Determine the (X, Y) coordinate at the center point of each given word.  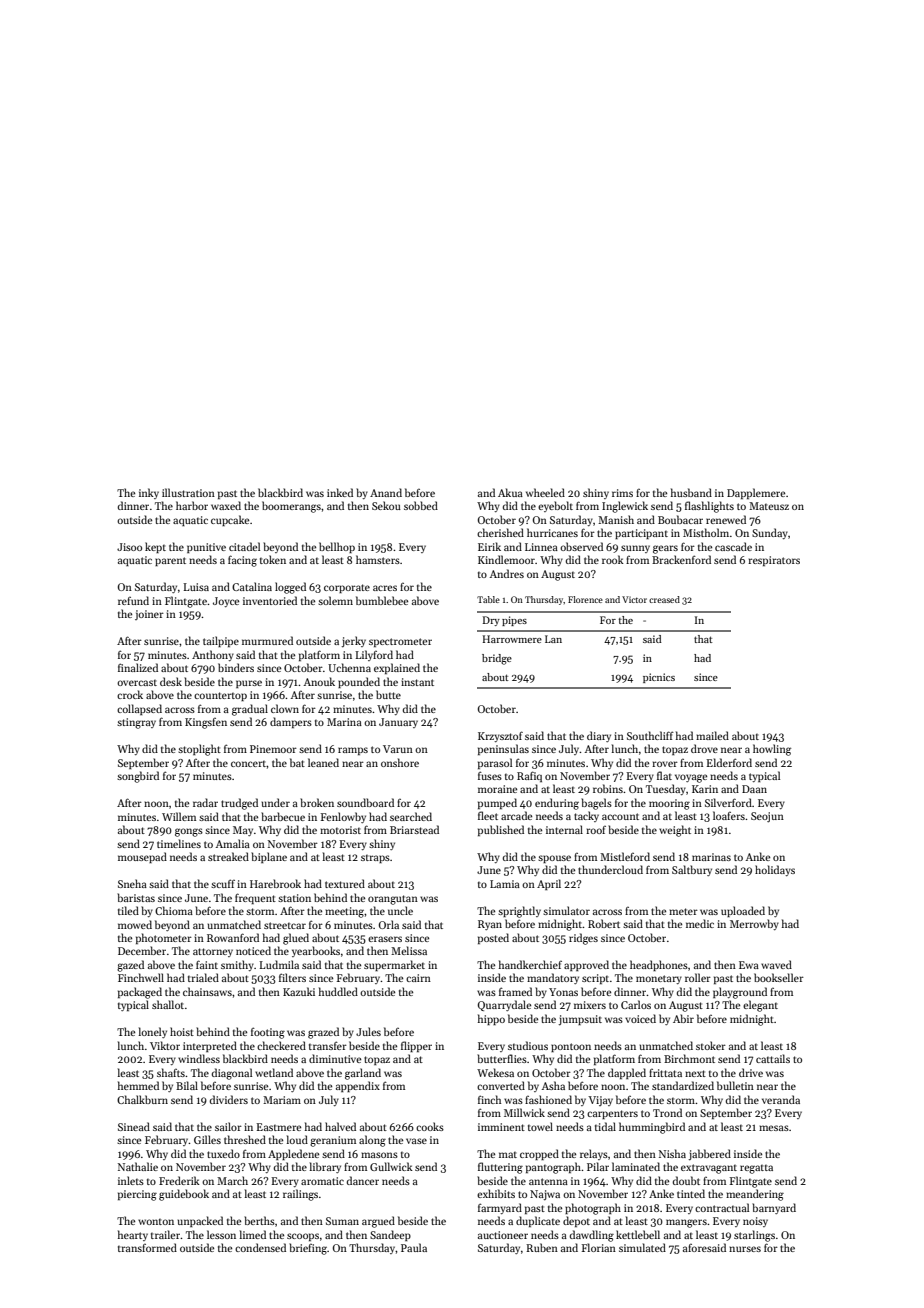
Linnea (541, 547)
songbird (138, 777)
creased (664, 599)
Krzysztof (500, 736)
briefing (308, 1249)
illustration (188, 492)
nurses (745, 1249)
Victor (634, 599)
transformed (147, 1247)
